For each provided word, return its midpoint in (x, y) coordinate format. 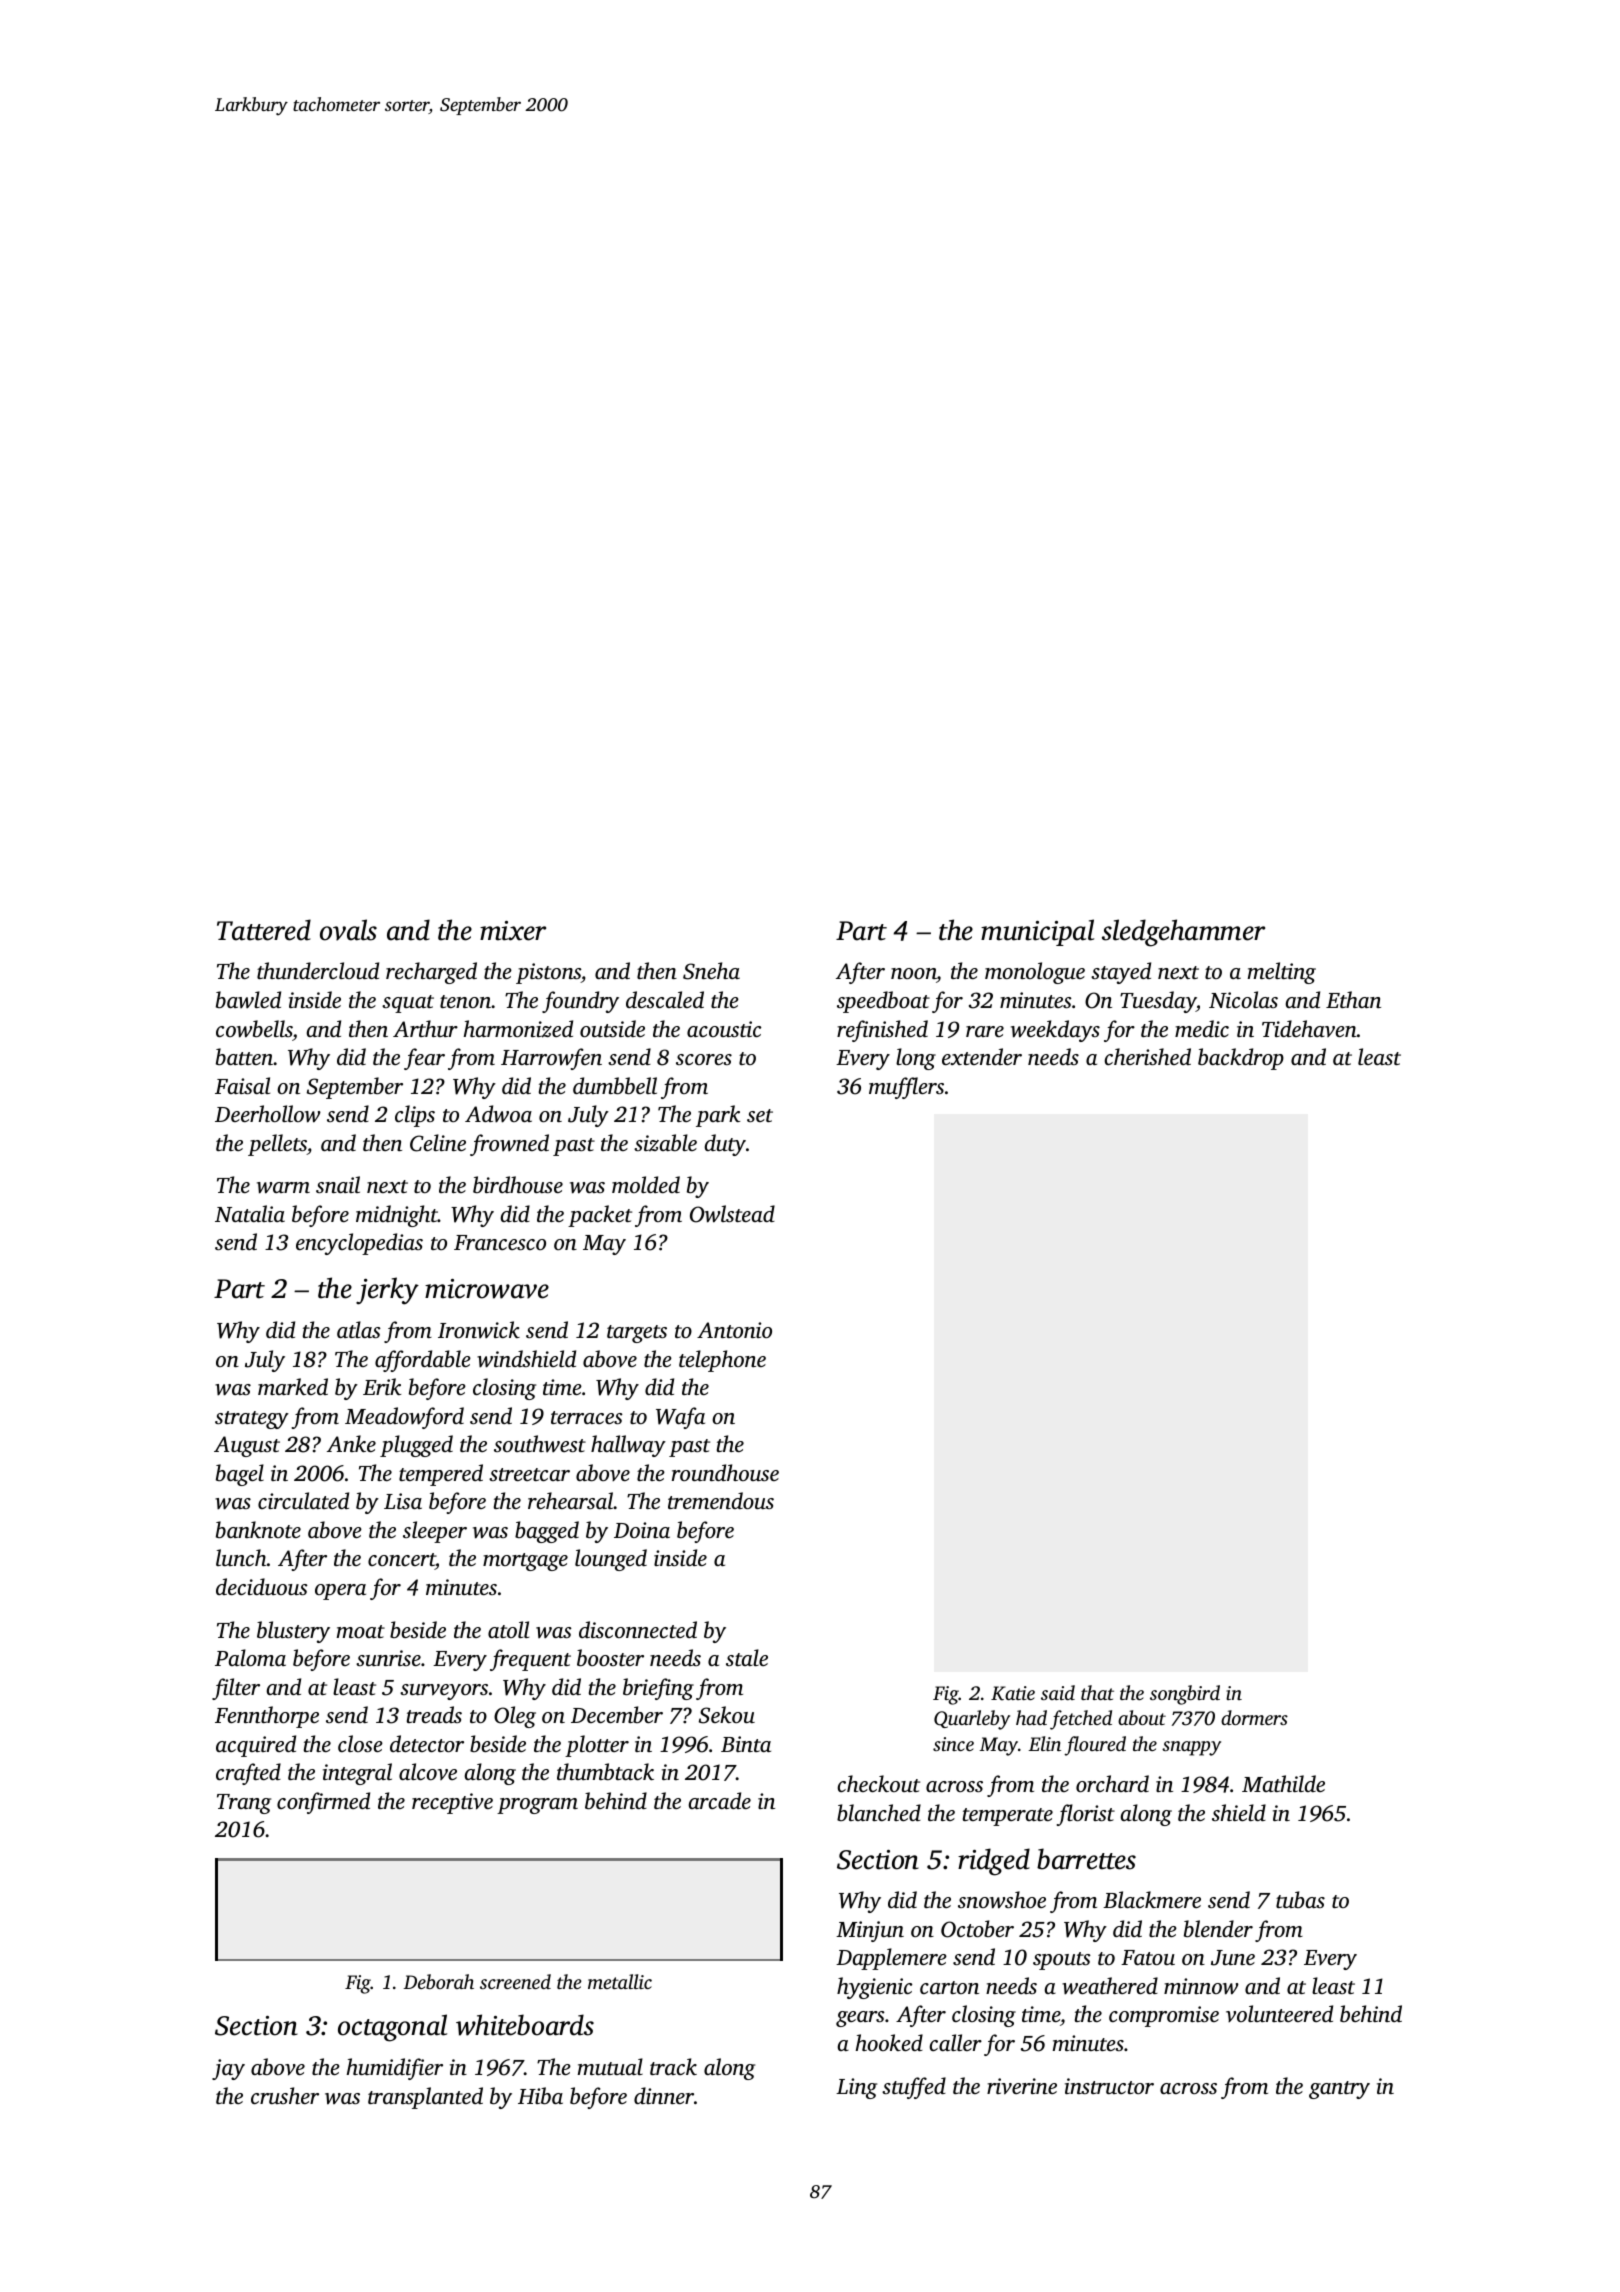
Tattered (264, 930)
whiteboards (525, 2025)
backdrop (1241, 1059)
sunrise (388, 1658)
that (1097, 1692)
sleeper (435, 1532)
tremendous (721, 1500)
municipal (1037, 932)
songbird (1185, 1695)
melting (1282, 973)
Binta (746, 1744)
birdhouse (518, 1184)
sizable (665, 1142)
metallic (620, 1981)
